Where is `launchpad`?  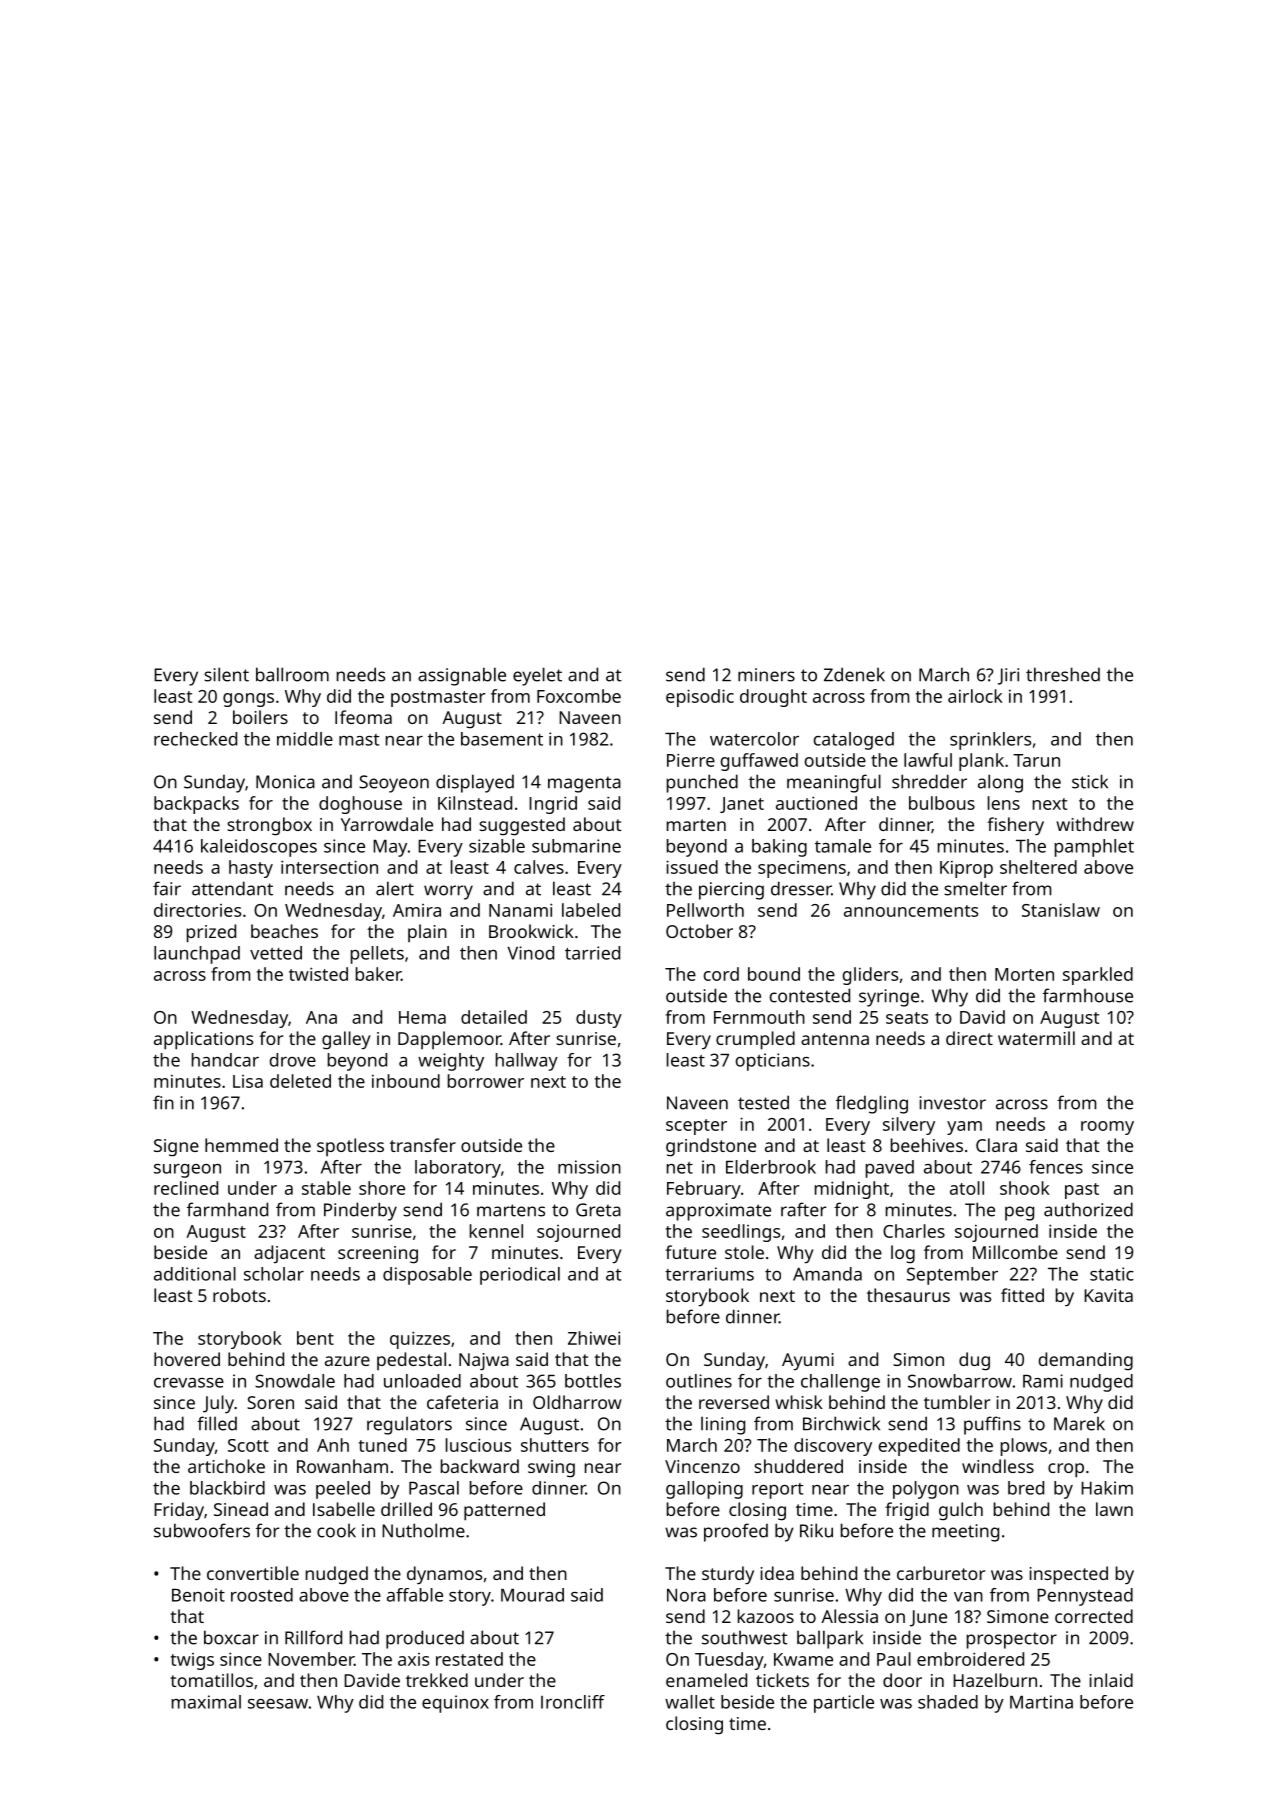 launchpad is located at coordinates (197, 955).
